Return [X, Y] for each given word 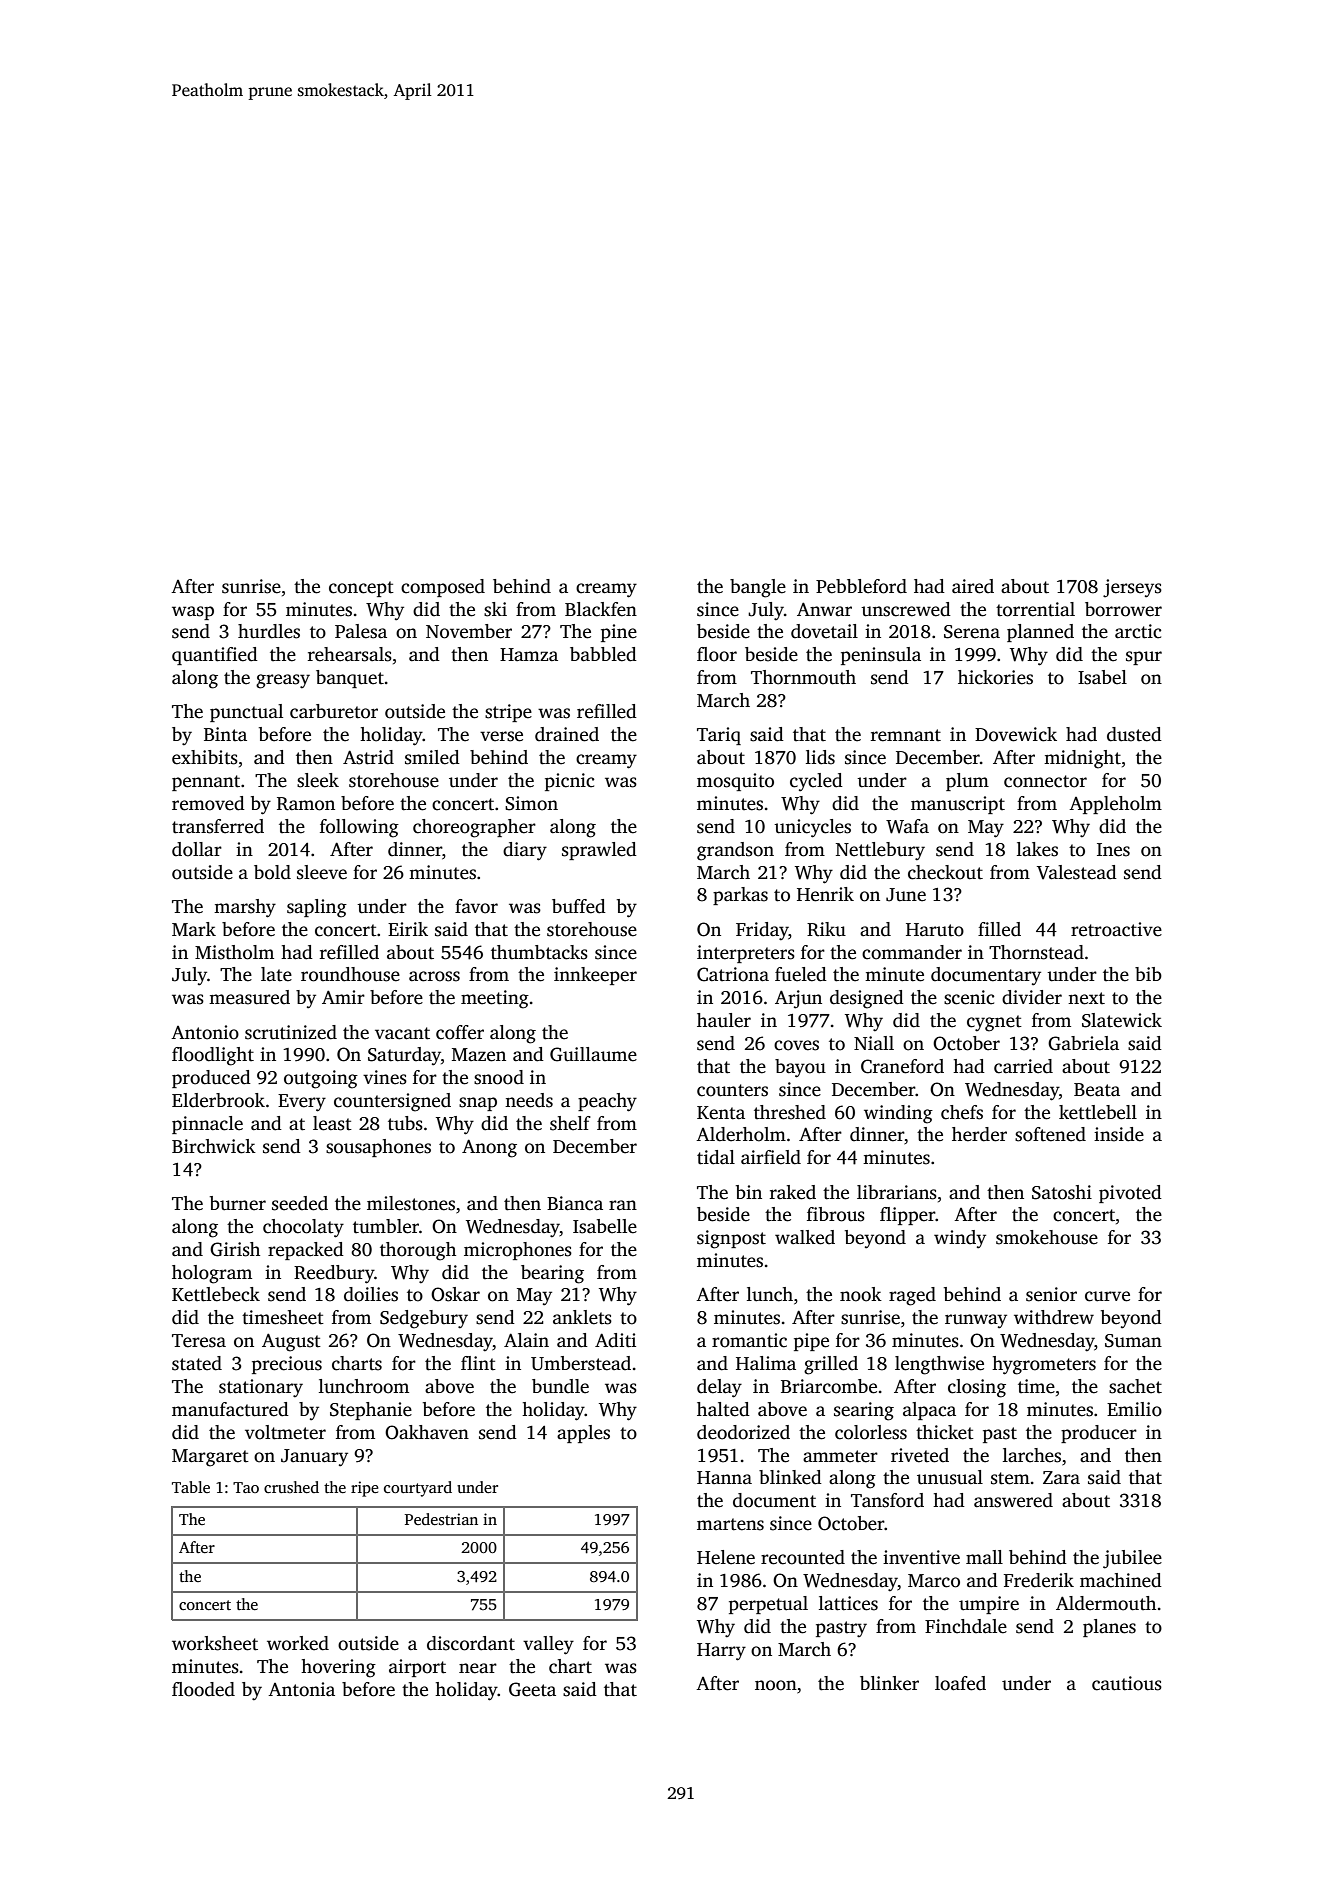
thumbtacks [539, 952]
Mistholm [234, 952]
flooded [203, 1689]
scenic [969, 997]
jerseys [1132, 588]
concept [361, 589]
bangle [758, 588]
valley [548, 1645]
